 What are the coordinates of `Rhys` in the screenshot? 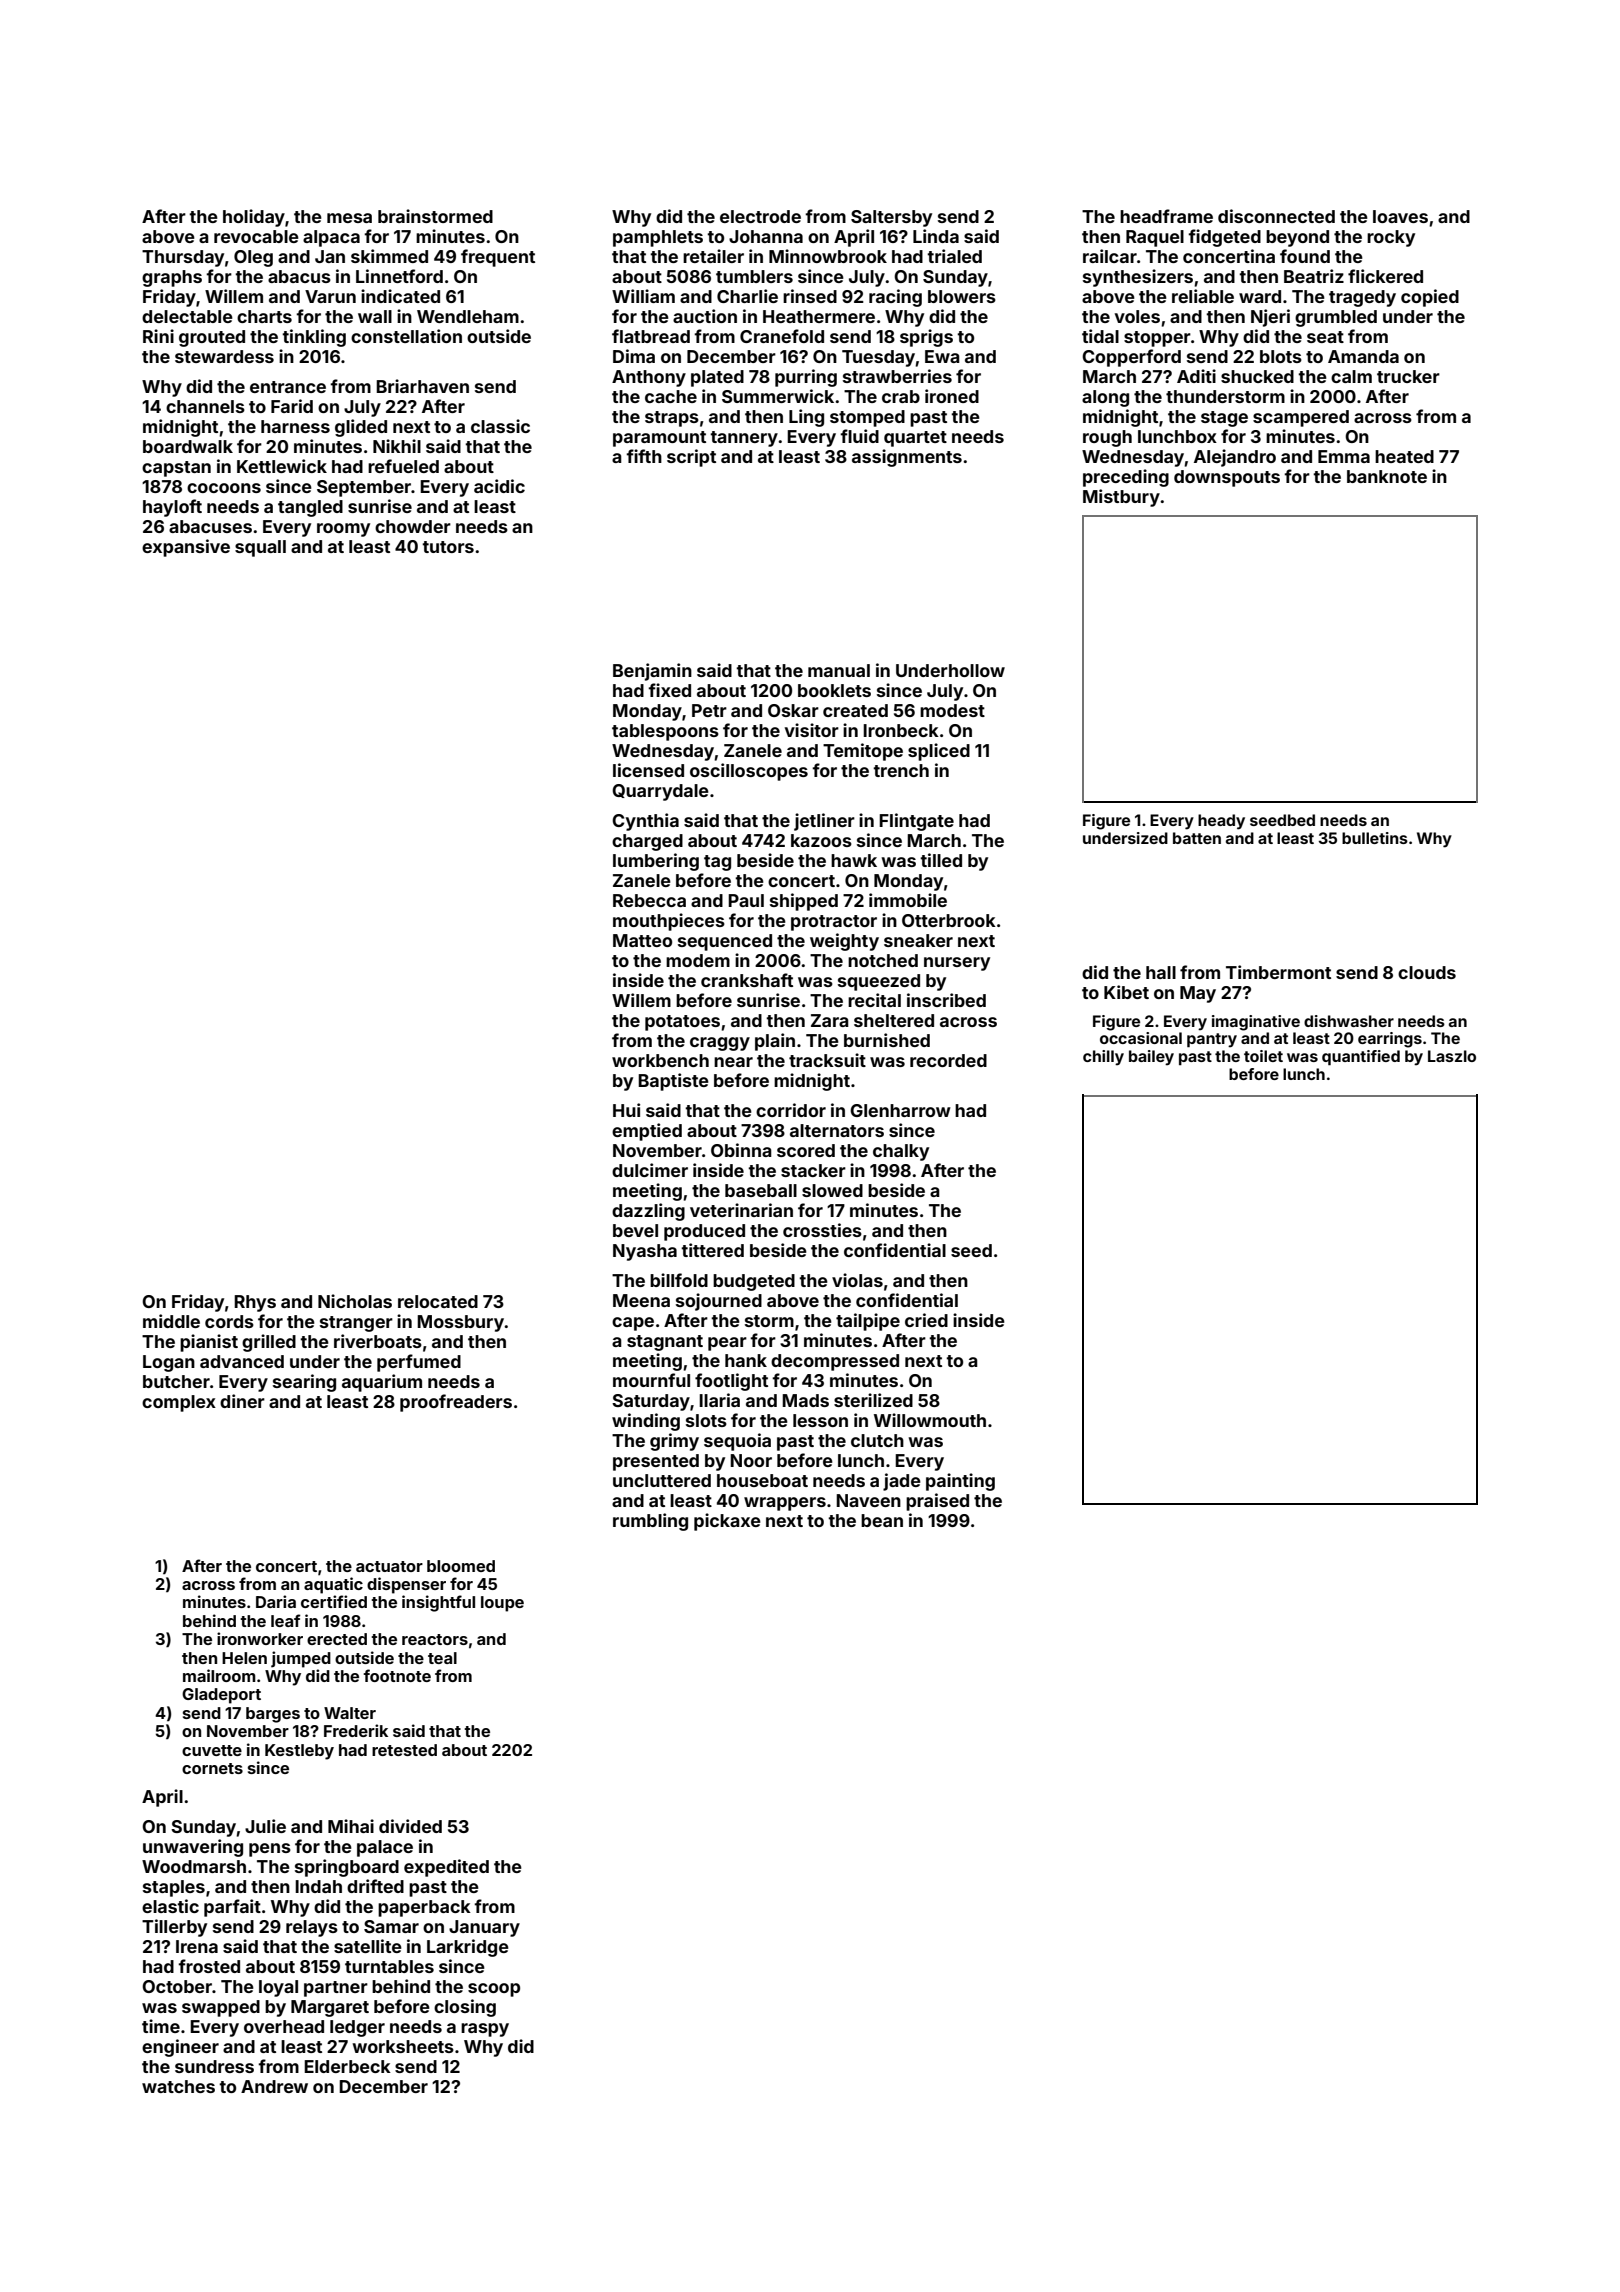 It's located at (255, 1303).
